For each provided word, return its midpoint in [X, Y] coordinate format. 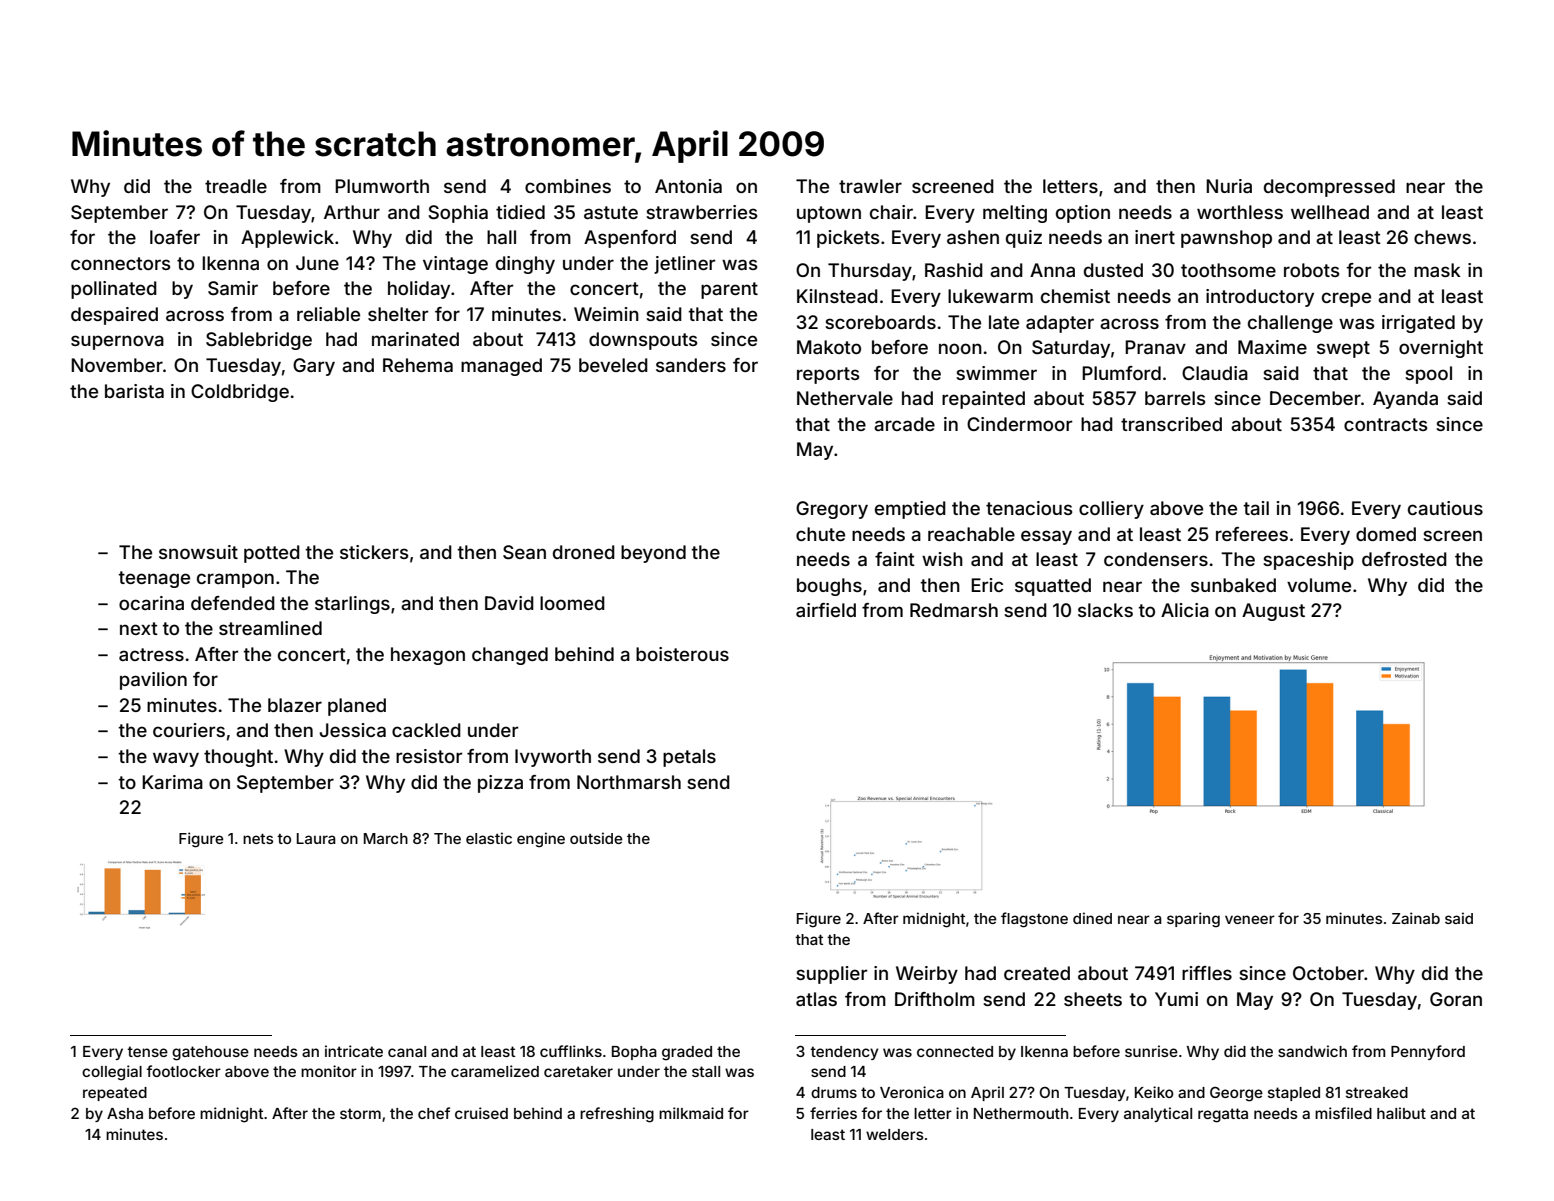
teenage [154, 579]
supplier [831, 975]
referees [1252, 534]
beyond [653, 554]
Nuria [1229, 186]
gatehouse [210, 1053]
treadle [236, 186]
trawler [870, 186]
